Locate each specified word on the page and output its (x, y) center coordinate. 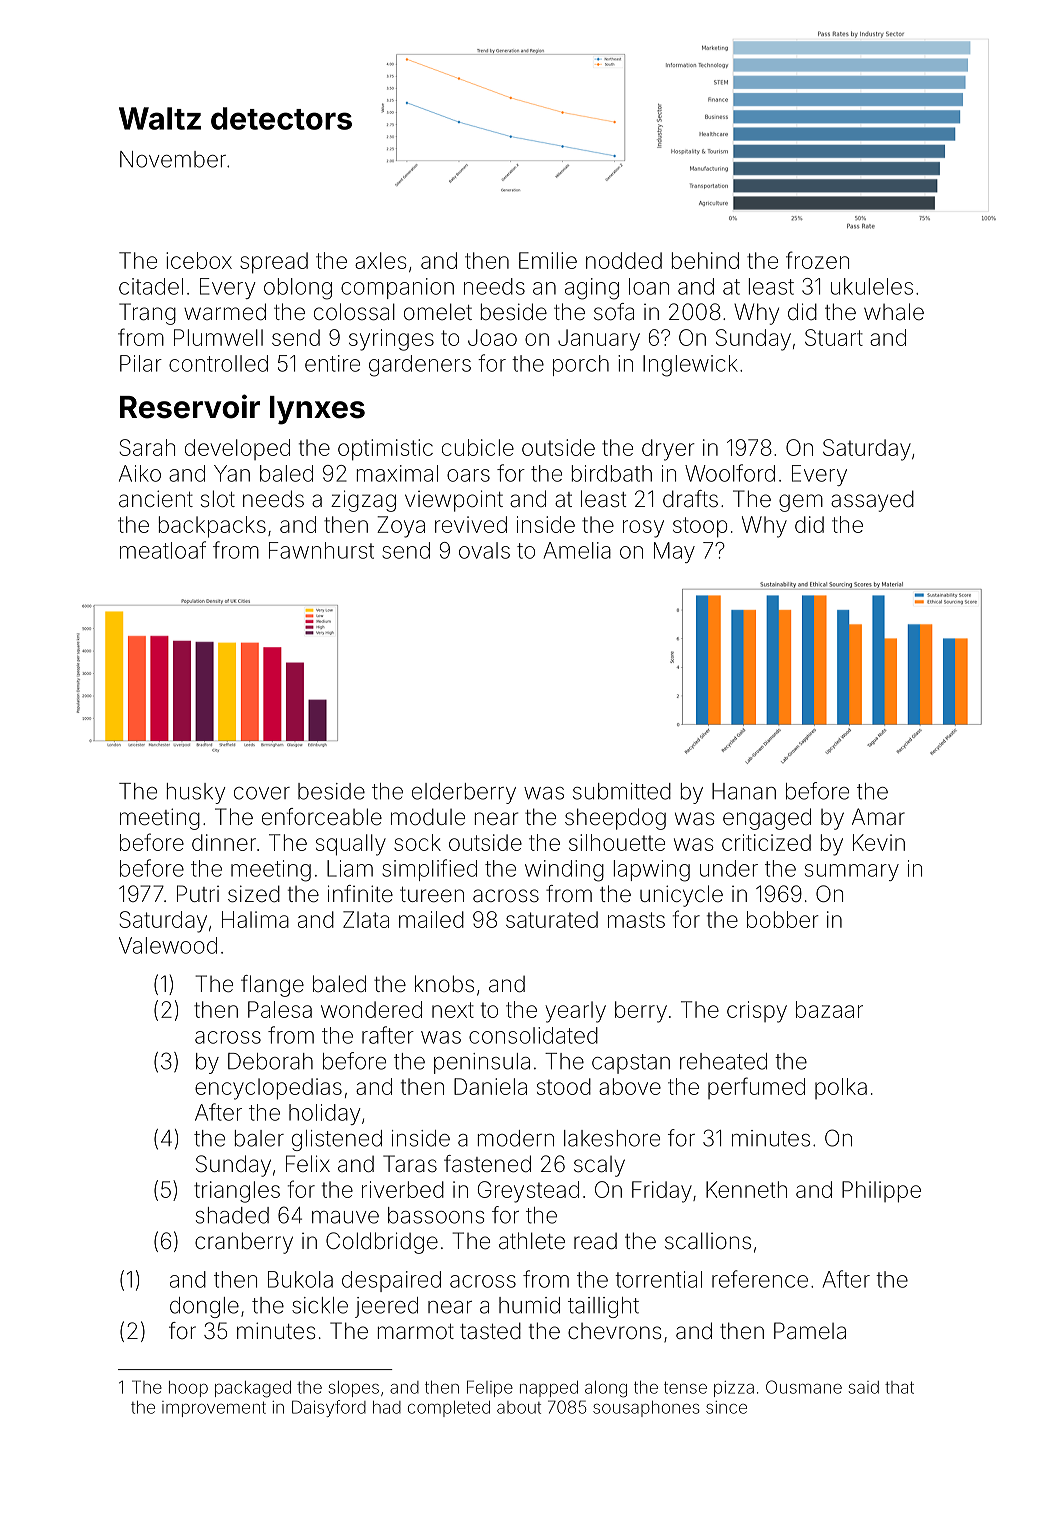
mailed (431, 919)
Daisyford (329, 1408)
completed (449, 1409)
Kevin (879, 842)
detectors (281, 118)
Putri (198, 893)
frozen (817, 260)
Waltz (160, 118)
